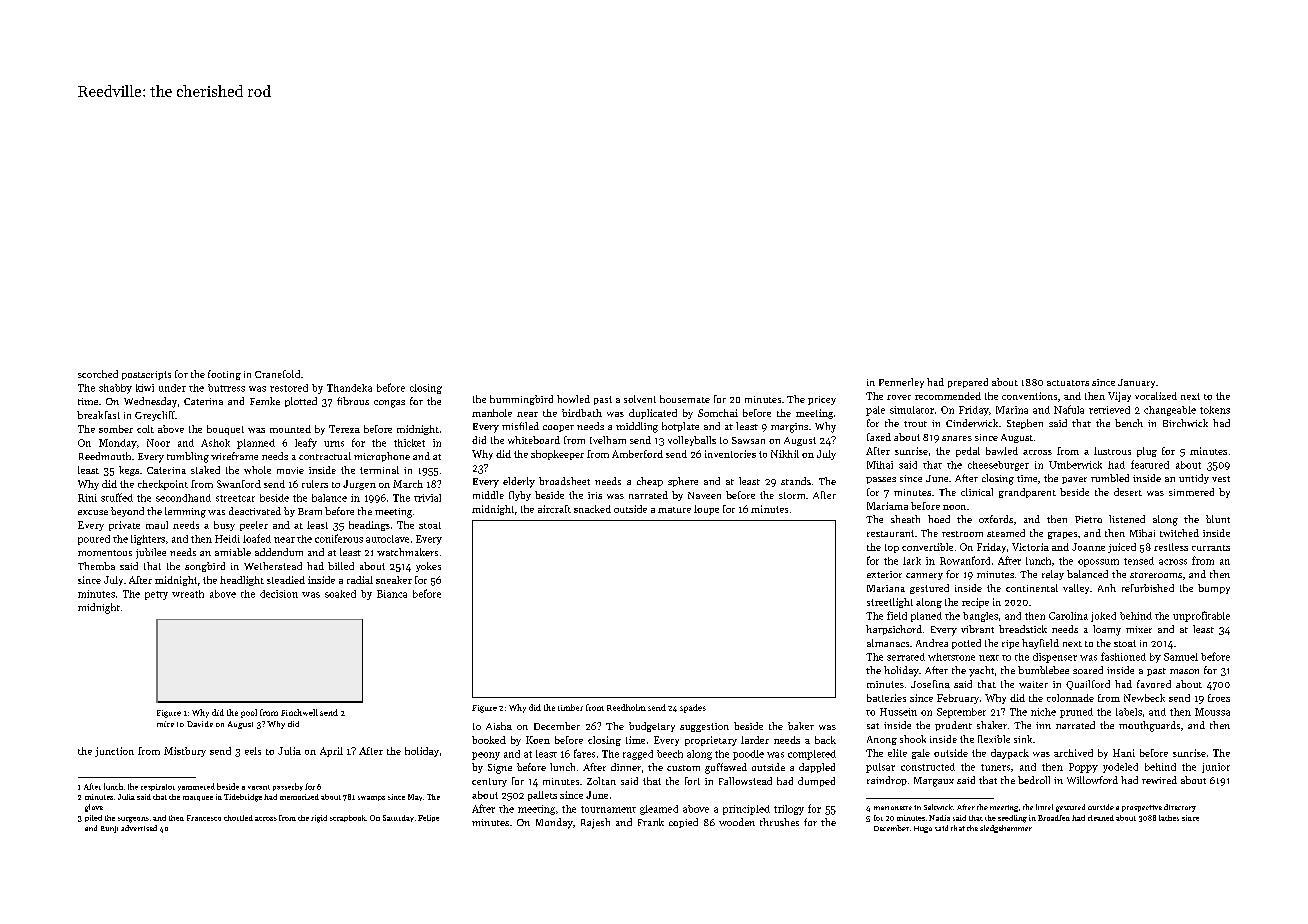  Describe the element at coordinates (890, 603) in the screenshot. I see `streetlight` at that location.
